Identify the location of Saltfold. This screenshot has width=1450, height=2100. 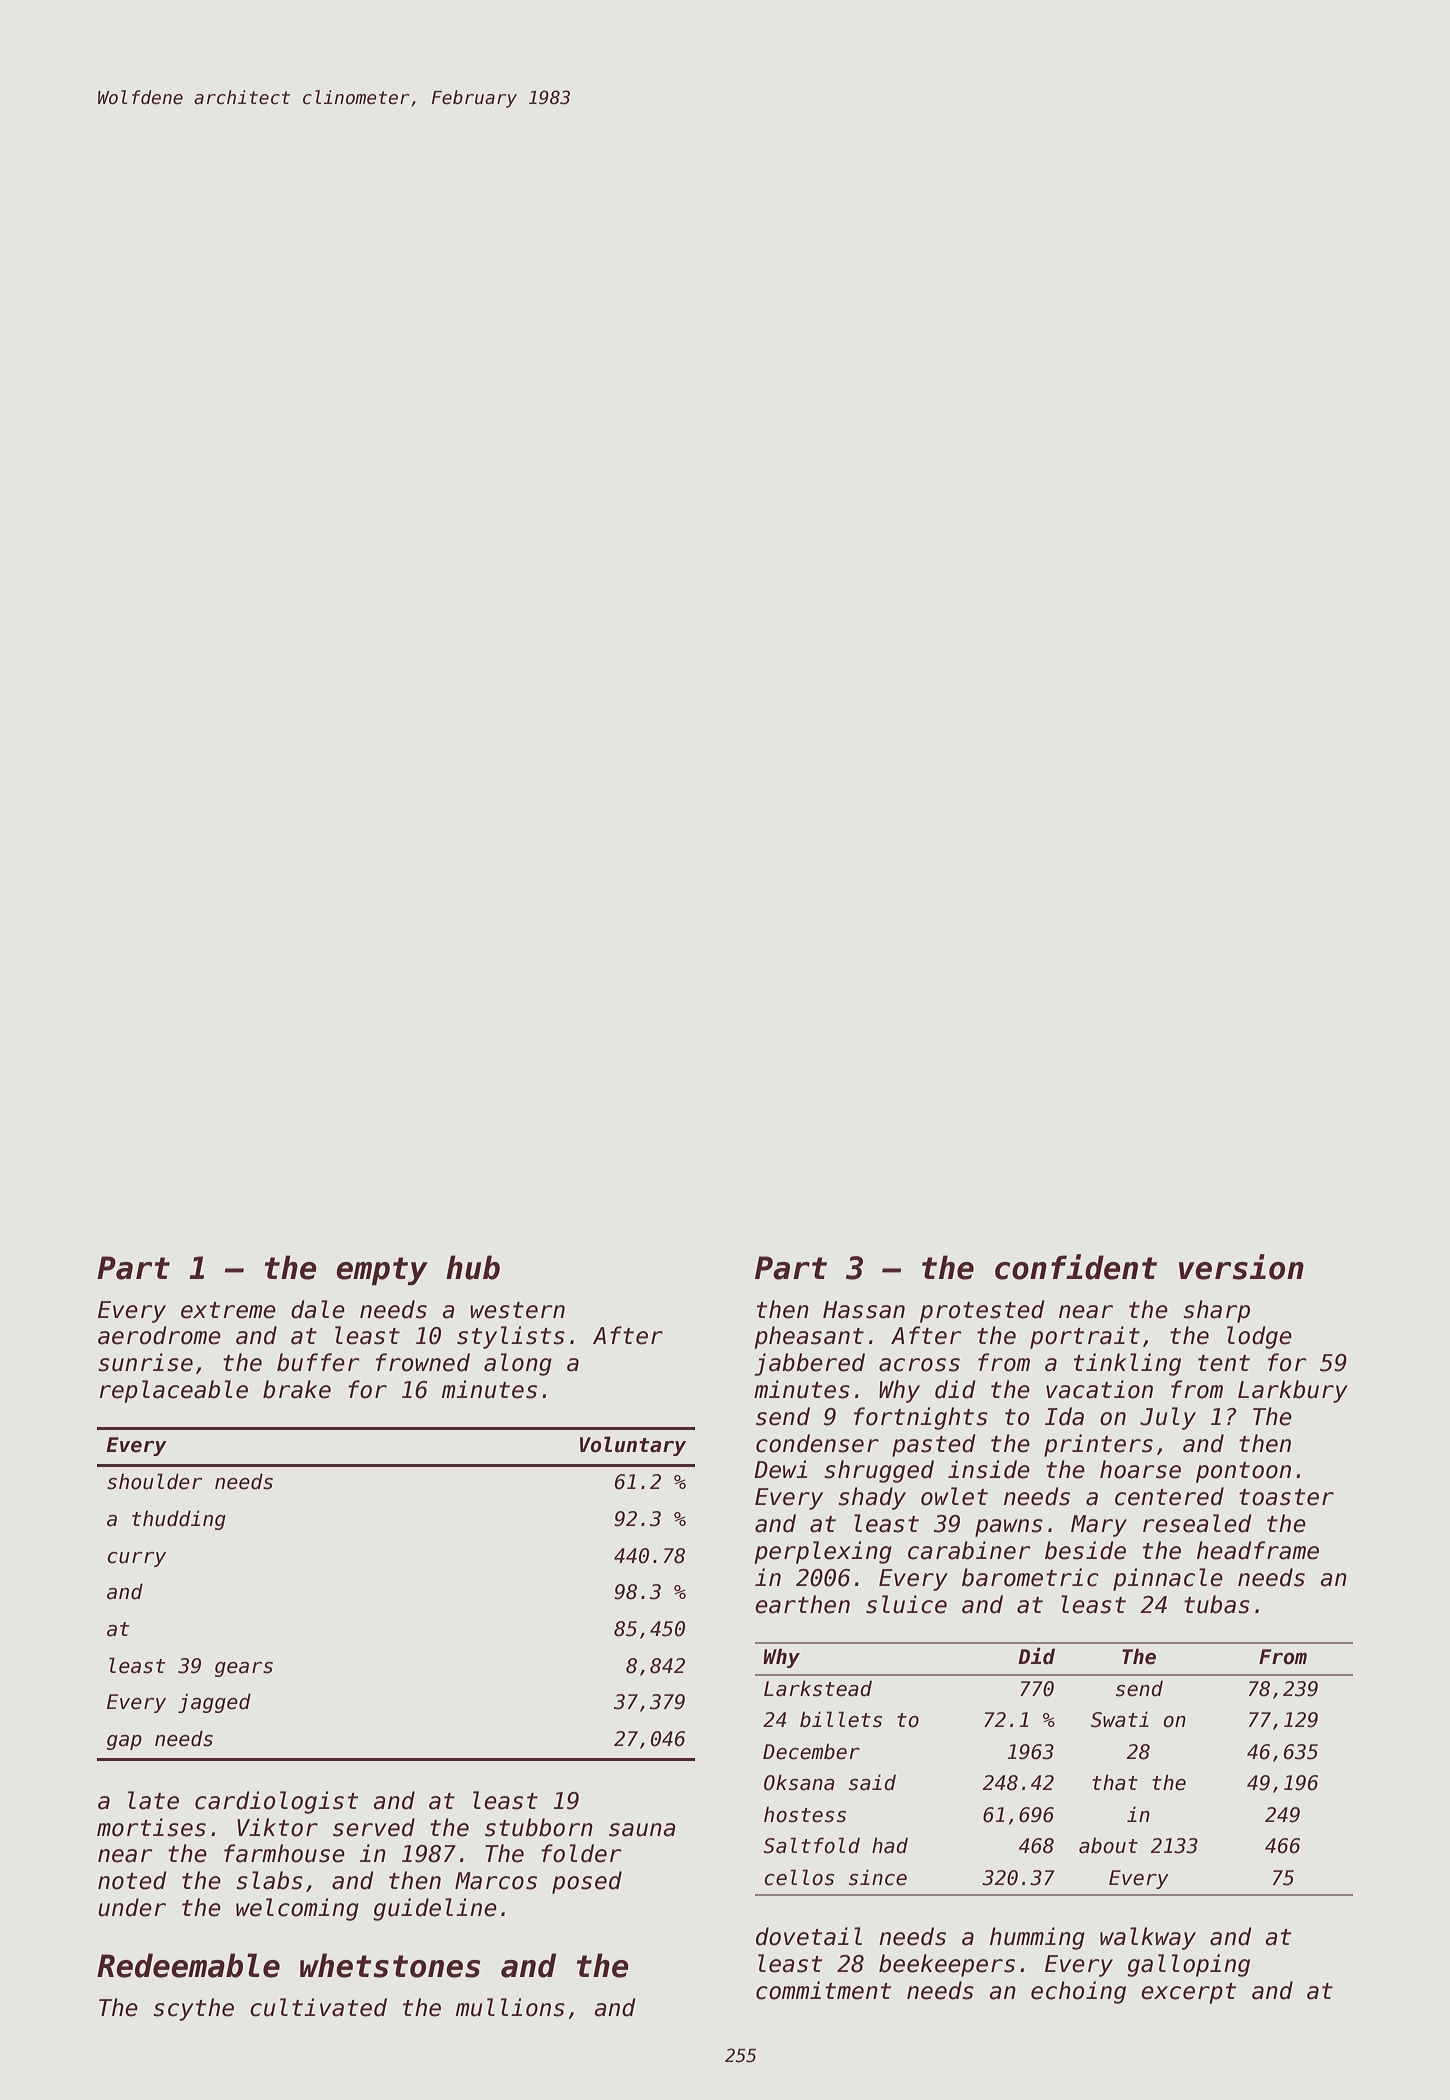
(811, 1845).
